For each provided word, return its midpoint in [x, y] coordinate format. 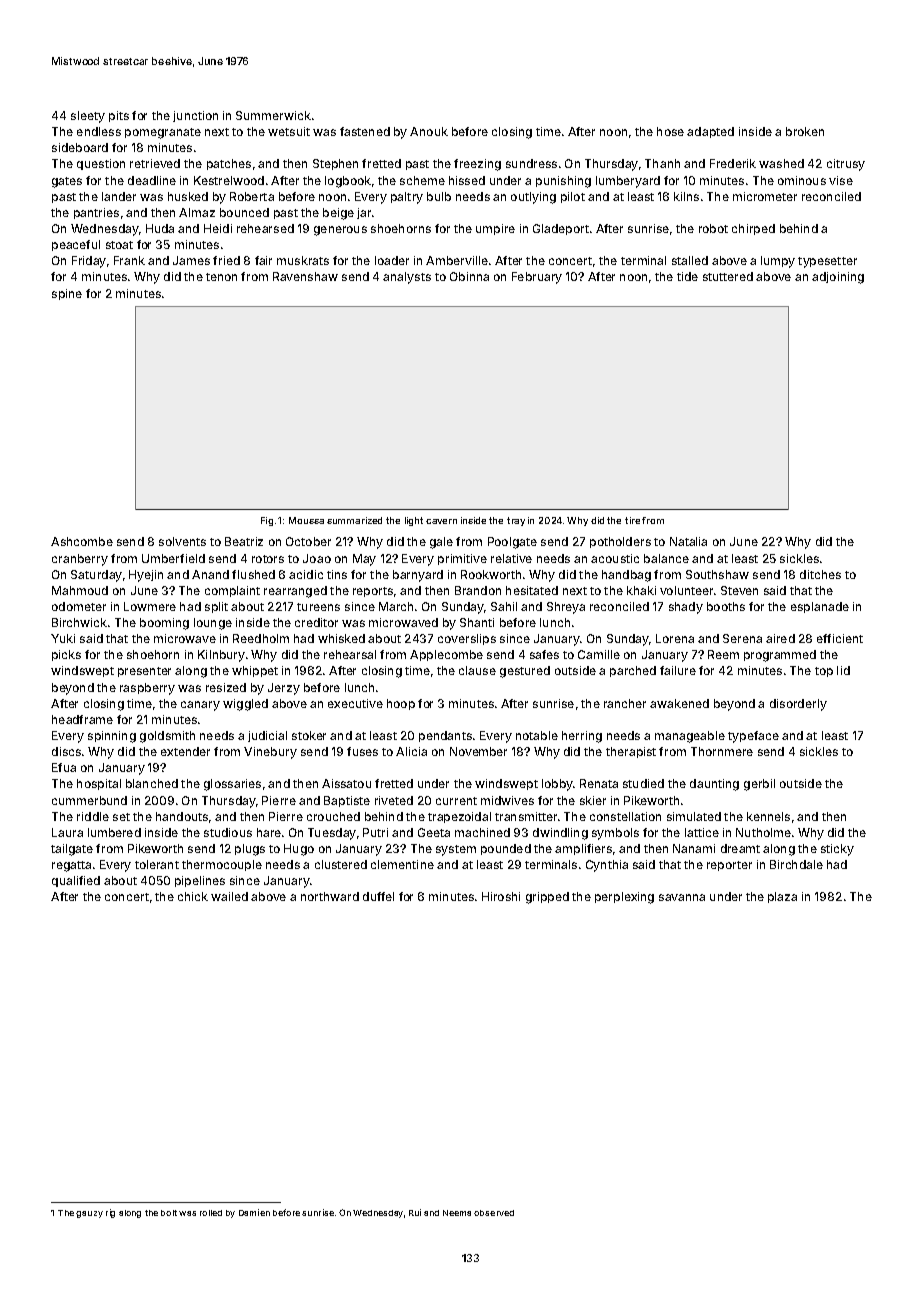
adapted [710, 132]
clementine [402, 864]
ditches [820, 574]
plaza [782, 897]
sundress [531, 163]
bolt [169, 1213]
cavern [441, 521]
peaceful [76, 245]
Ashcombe [82, 541]
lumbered [114, 832]
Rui [415, 1212]
